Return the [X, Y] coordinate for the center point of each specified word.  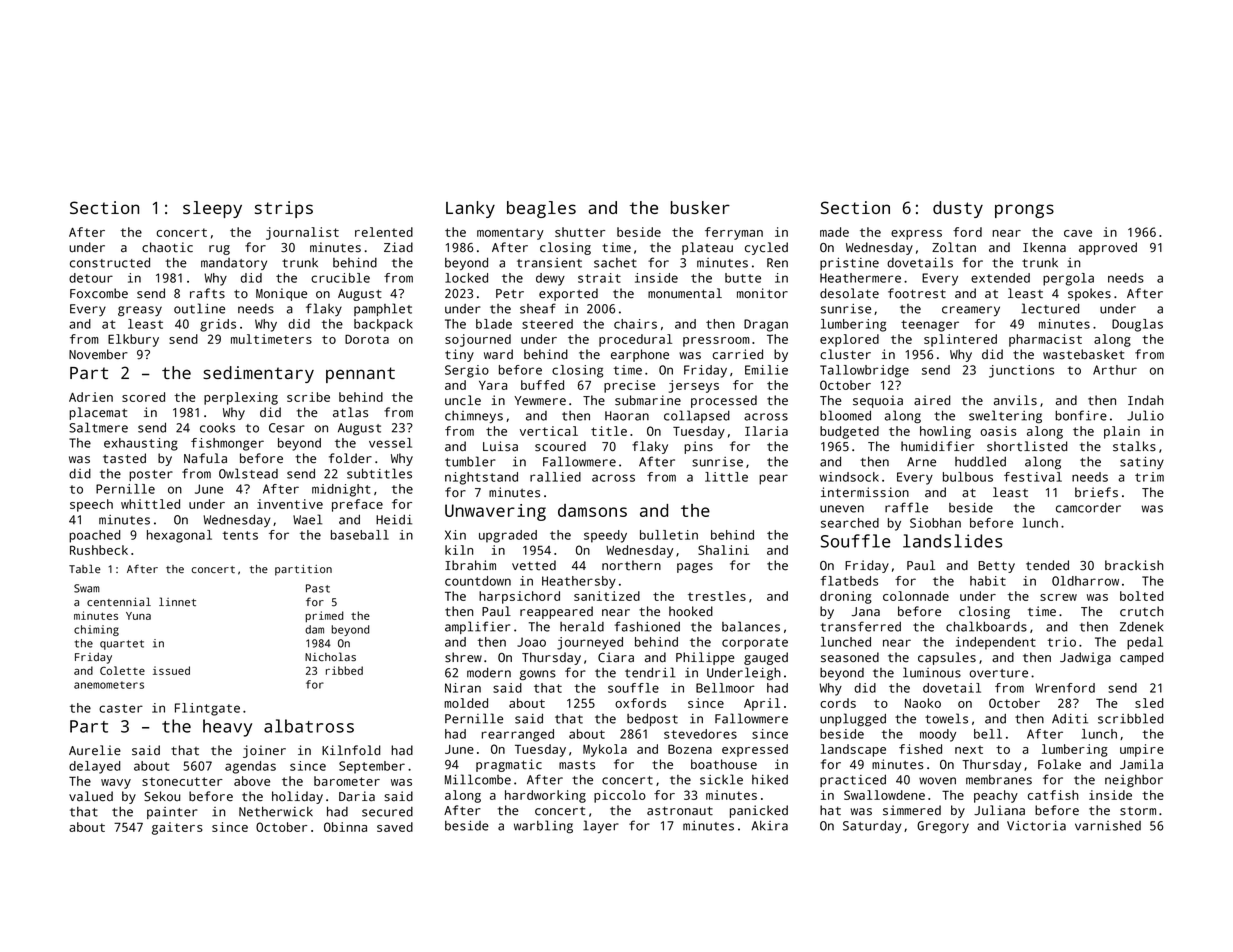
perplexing [241, 398]
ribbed [344, 670]
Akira [769, 826]
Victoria [1036, 826]
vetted [534, 565]
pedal [1145, 643]
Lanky [470, 209]
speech [91, 505]
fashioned [647, 626]
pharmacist [1045, 340]
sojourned [478, 340]
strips [284, 209]
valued [91, 796]
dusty [958, 209]
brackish [1134, 565]
